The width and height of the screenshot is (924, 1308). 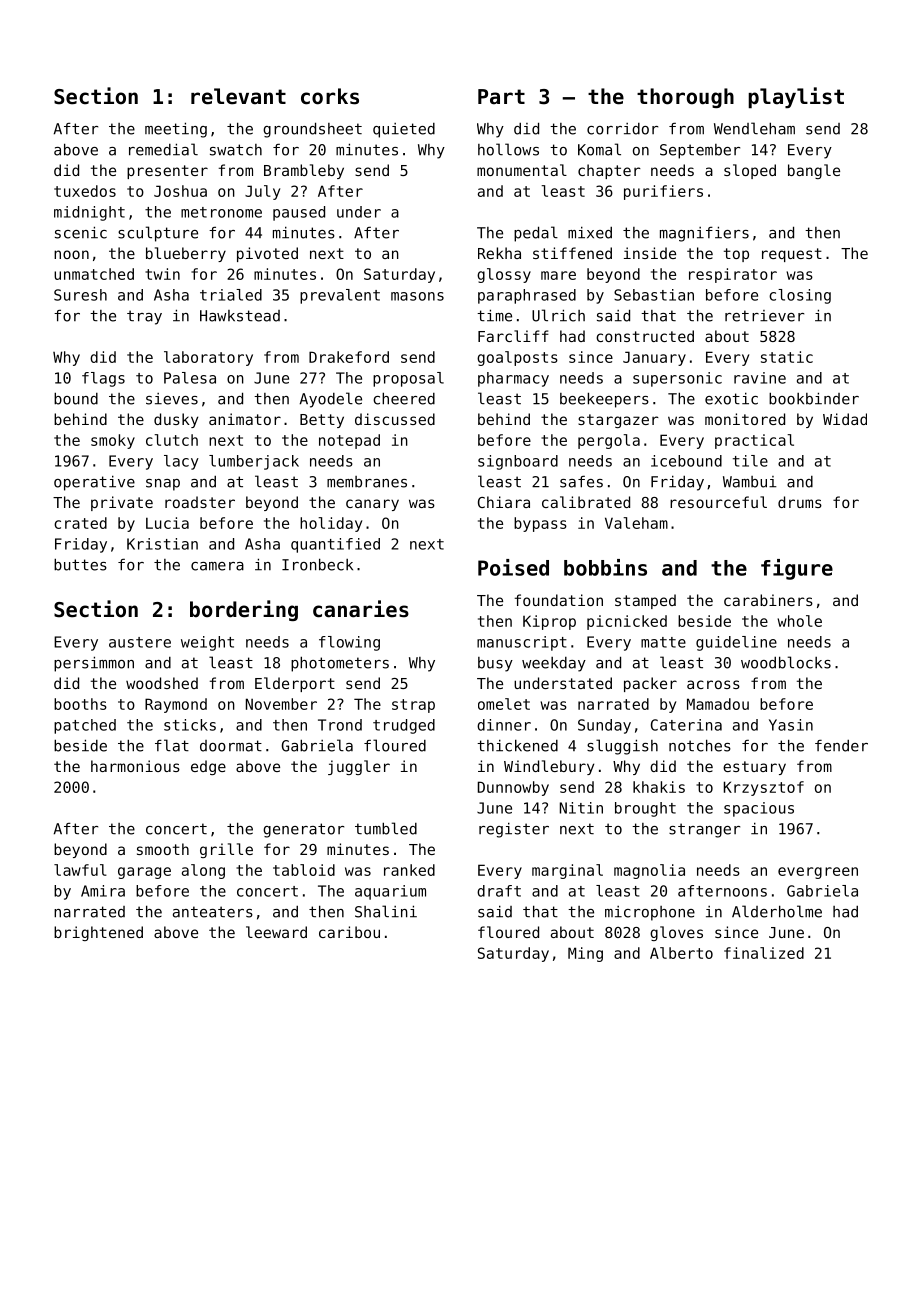 What do you see at coordinates (98, 933) in the screenshot?
I see `brightened` at bounding box center [98, 933].
